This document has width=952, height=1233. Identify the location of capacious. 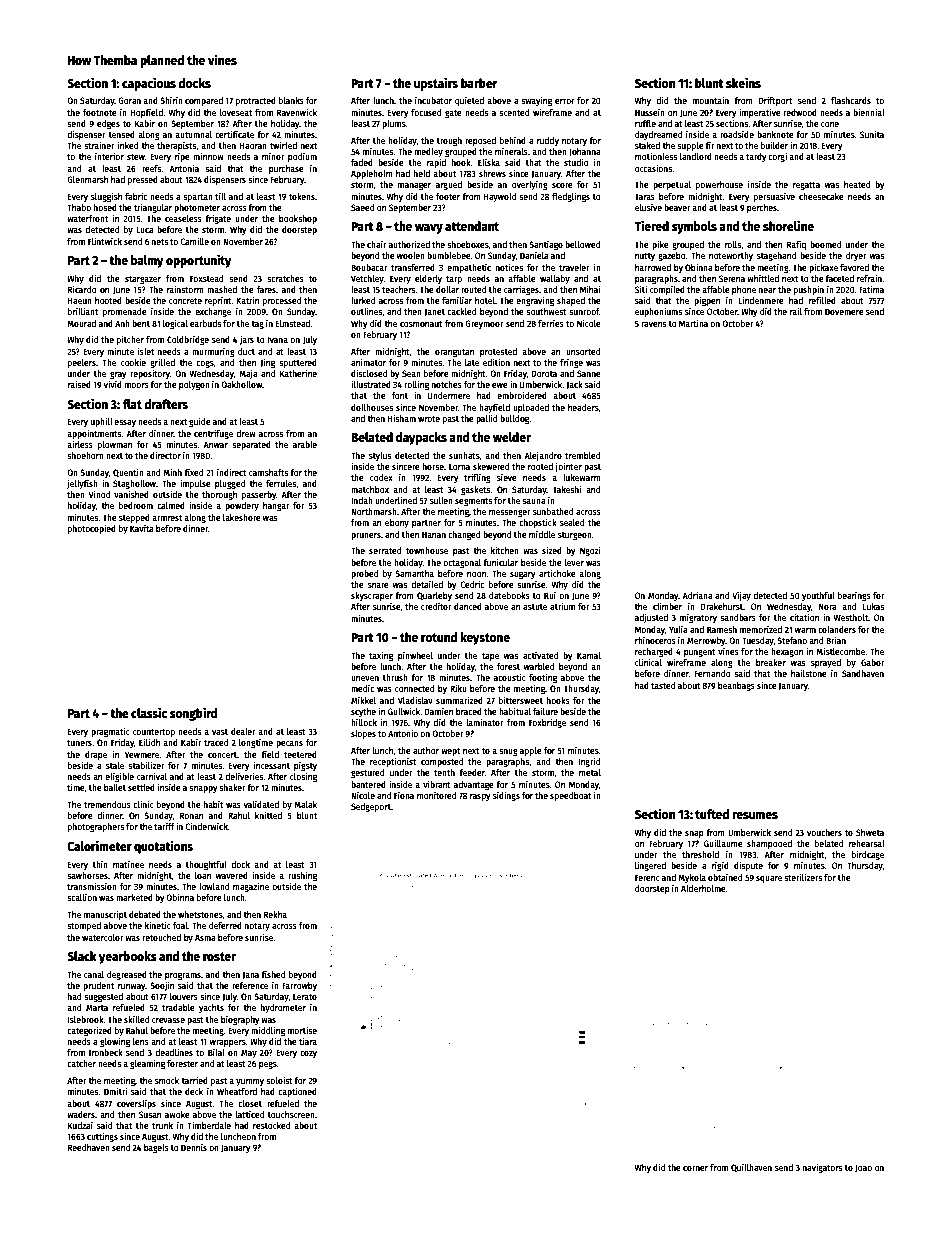
(149, 84).
